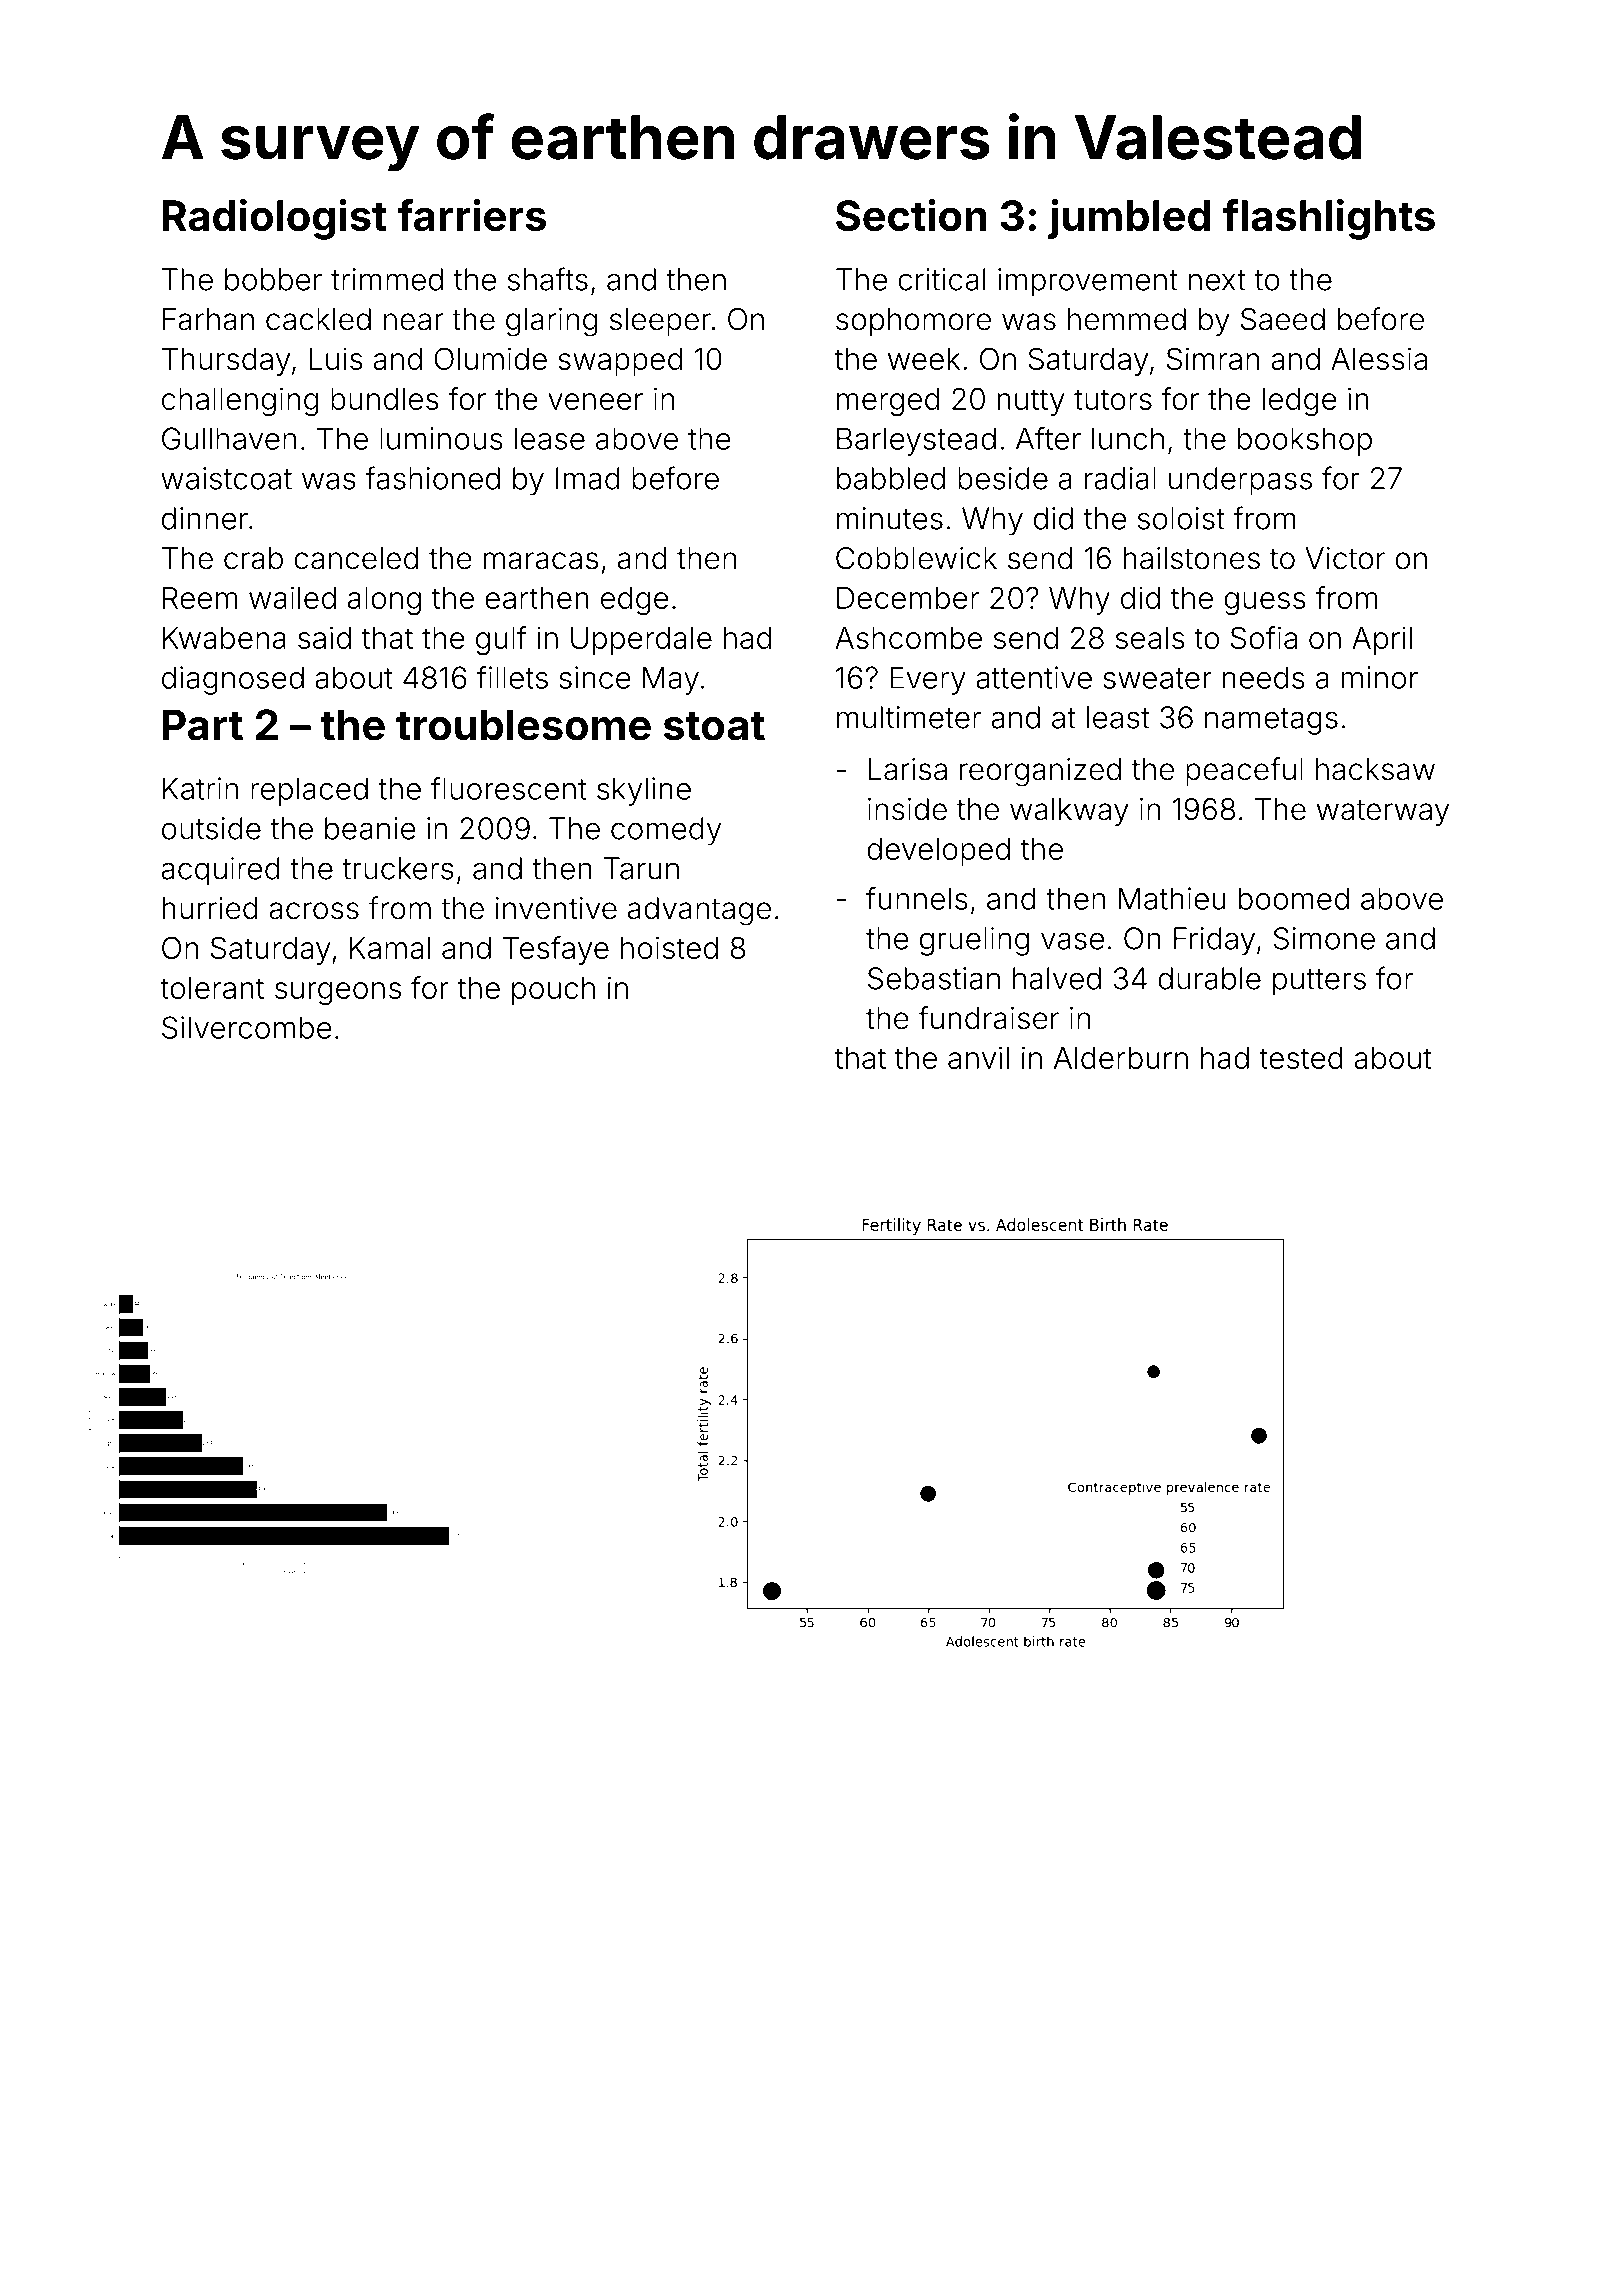 The image size is (1620, 2292). Describe the element at coordinates (441, 438) in the document. I see `luminous` at that location.
